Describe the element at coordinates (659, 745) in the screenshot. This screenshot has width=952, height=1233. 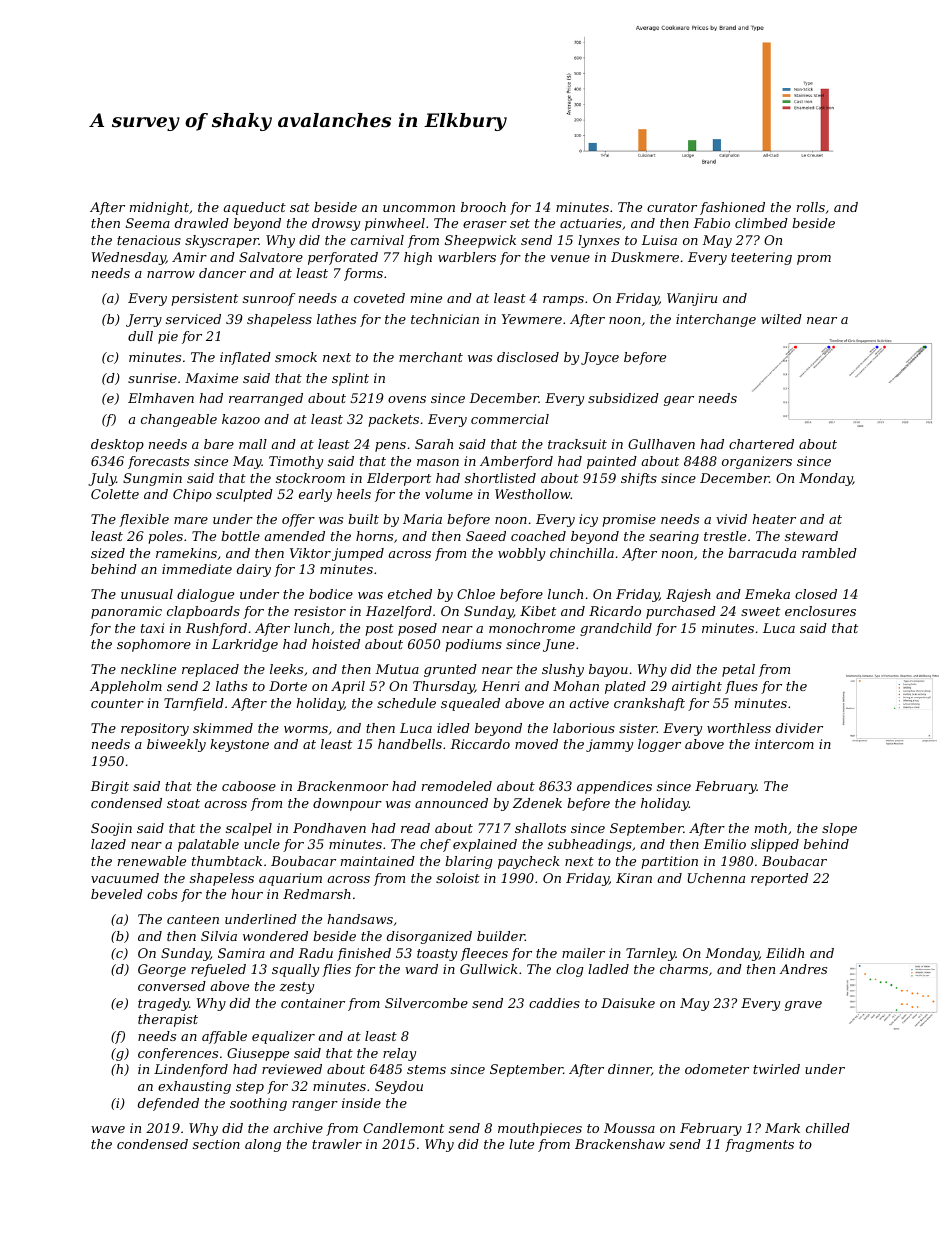
I see `logger` at that location.
